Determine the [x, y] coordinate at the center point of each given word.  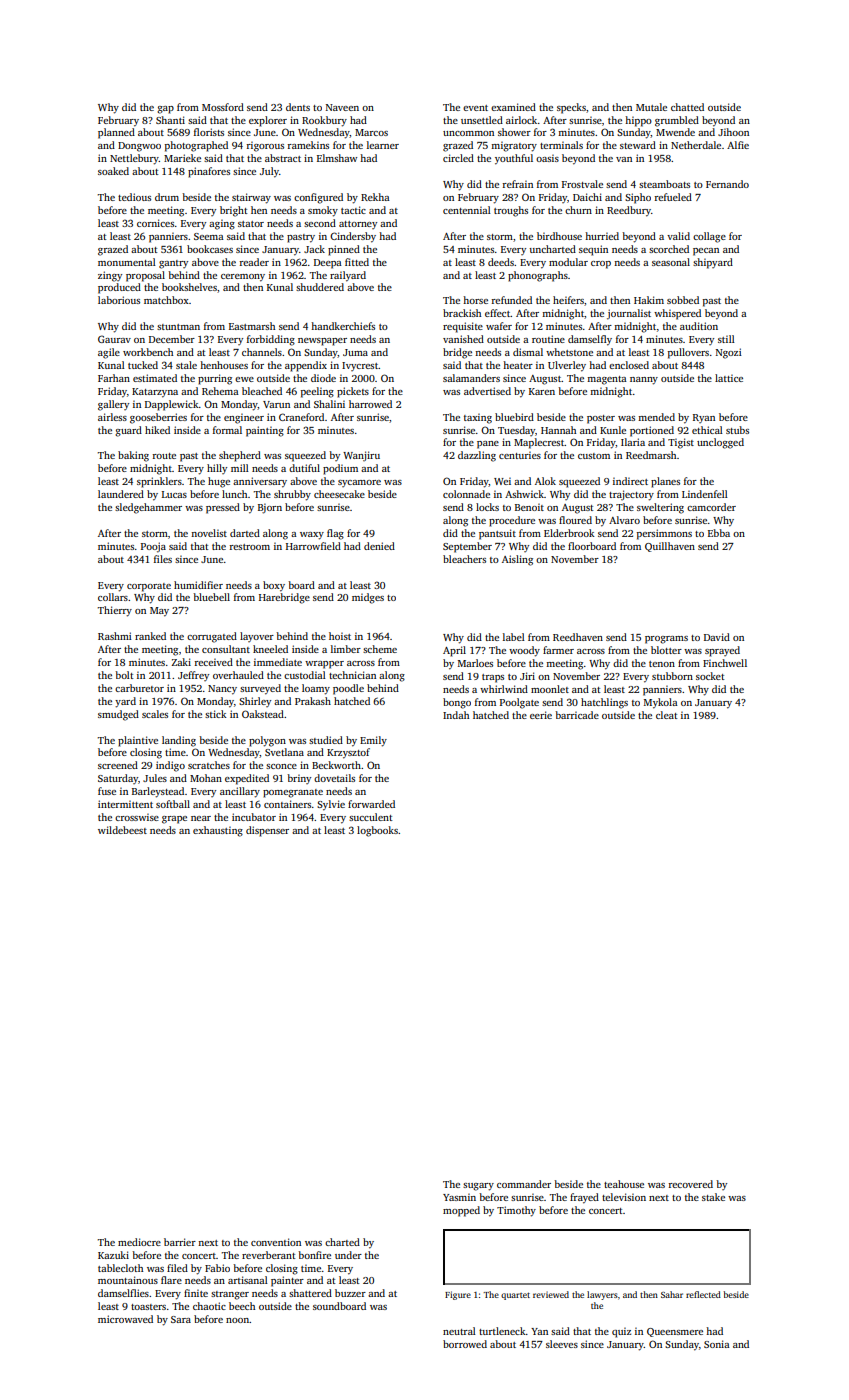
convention [276, 1242]
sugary [478, 1187]
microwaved [125, 1319]
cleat [666, 715]
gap [165, 110]
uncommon [468, 133]
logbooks [377, 831]
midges [368, 598]
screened [118, 765]
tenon [662, 664]
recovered [691, 1184]
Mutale [651, 107]
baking [133, 456]
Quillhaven [670, 547]
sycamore [359, 483]
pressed [223, 508]
